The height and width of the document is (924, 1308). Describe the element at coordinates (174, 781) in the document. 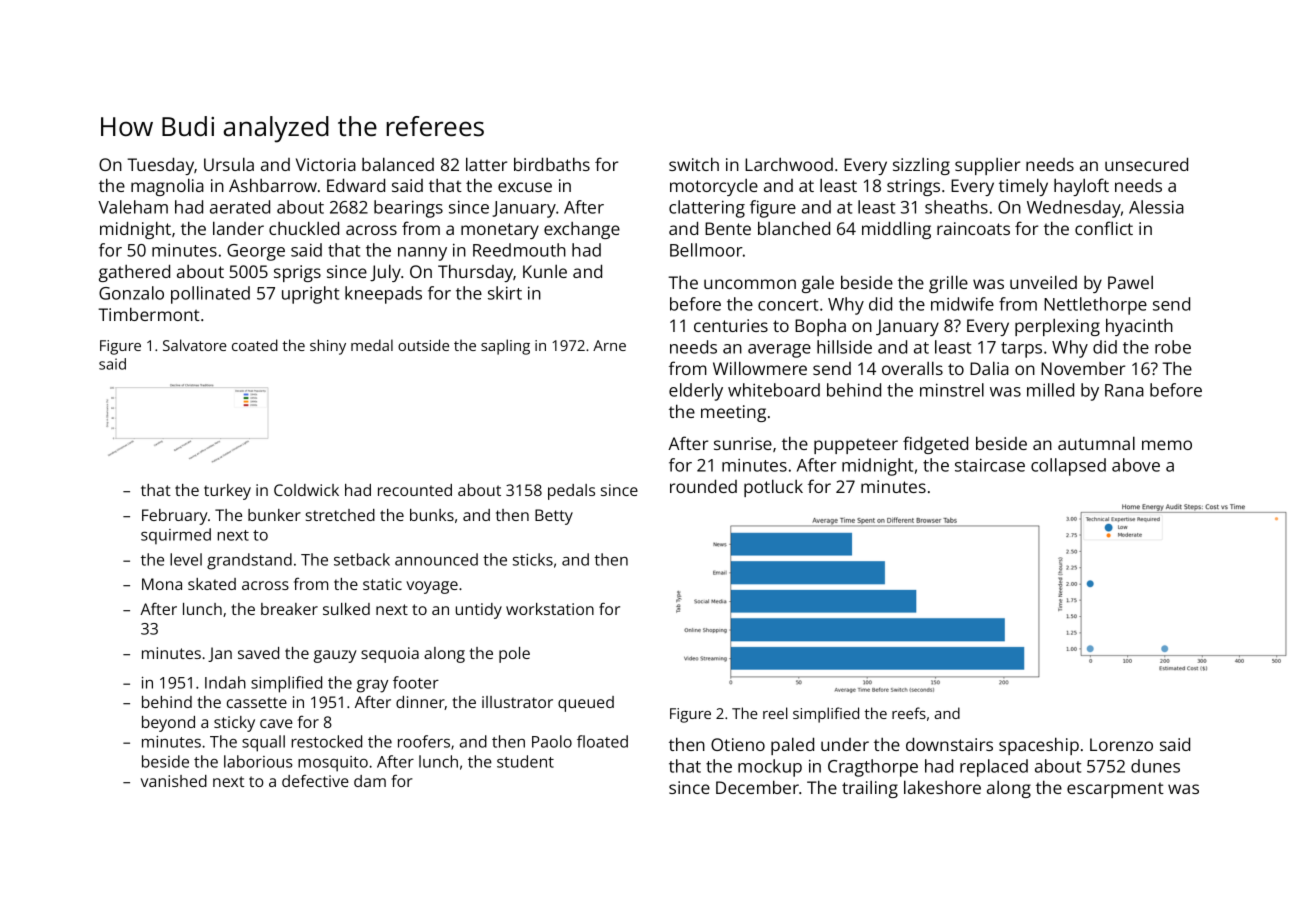

I see `vanished` at that location.
